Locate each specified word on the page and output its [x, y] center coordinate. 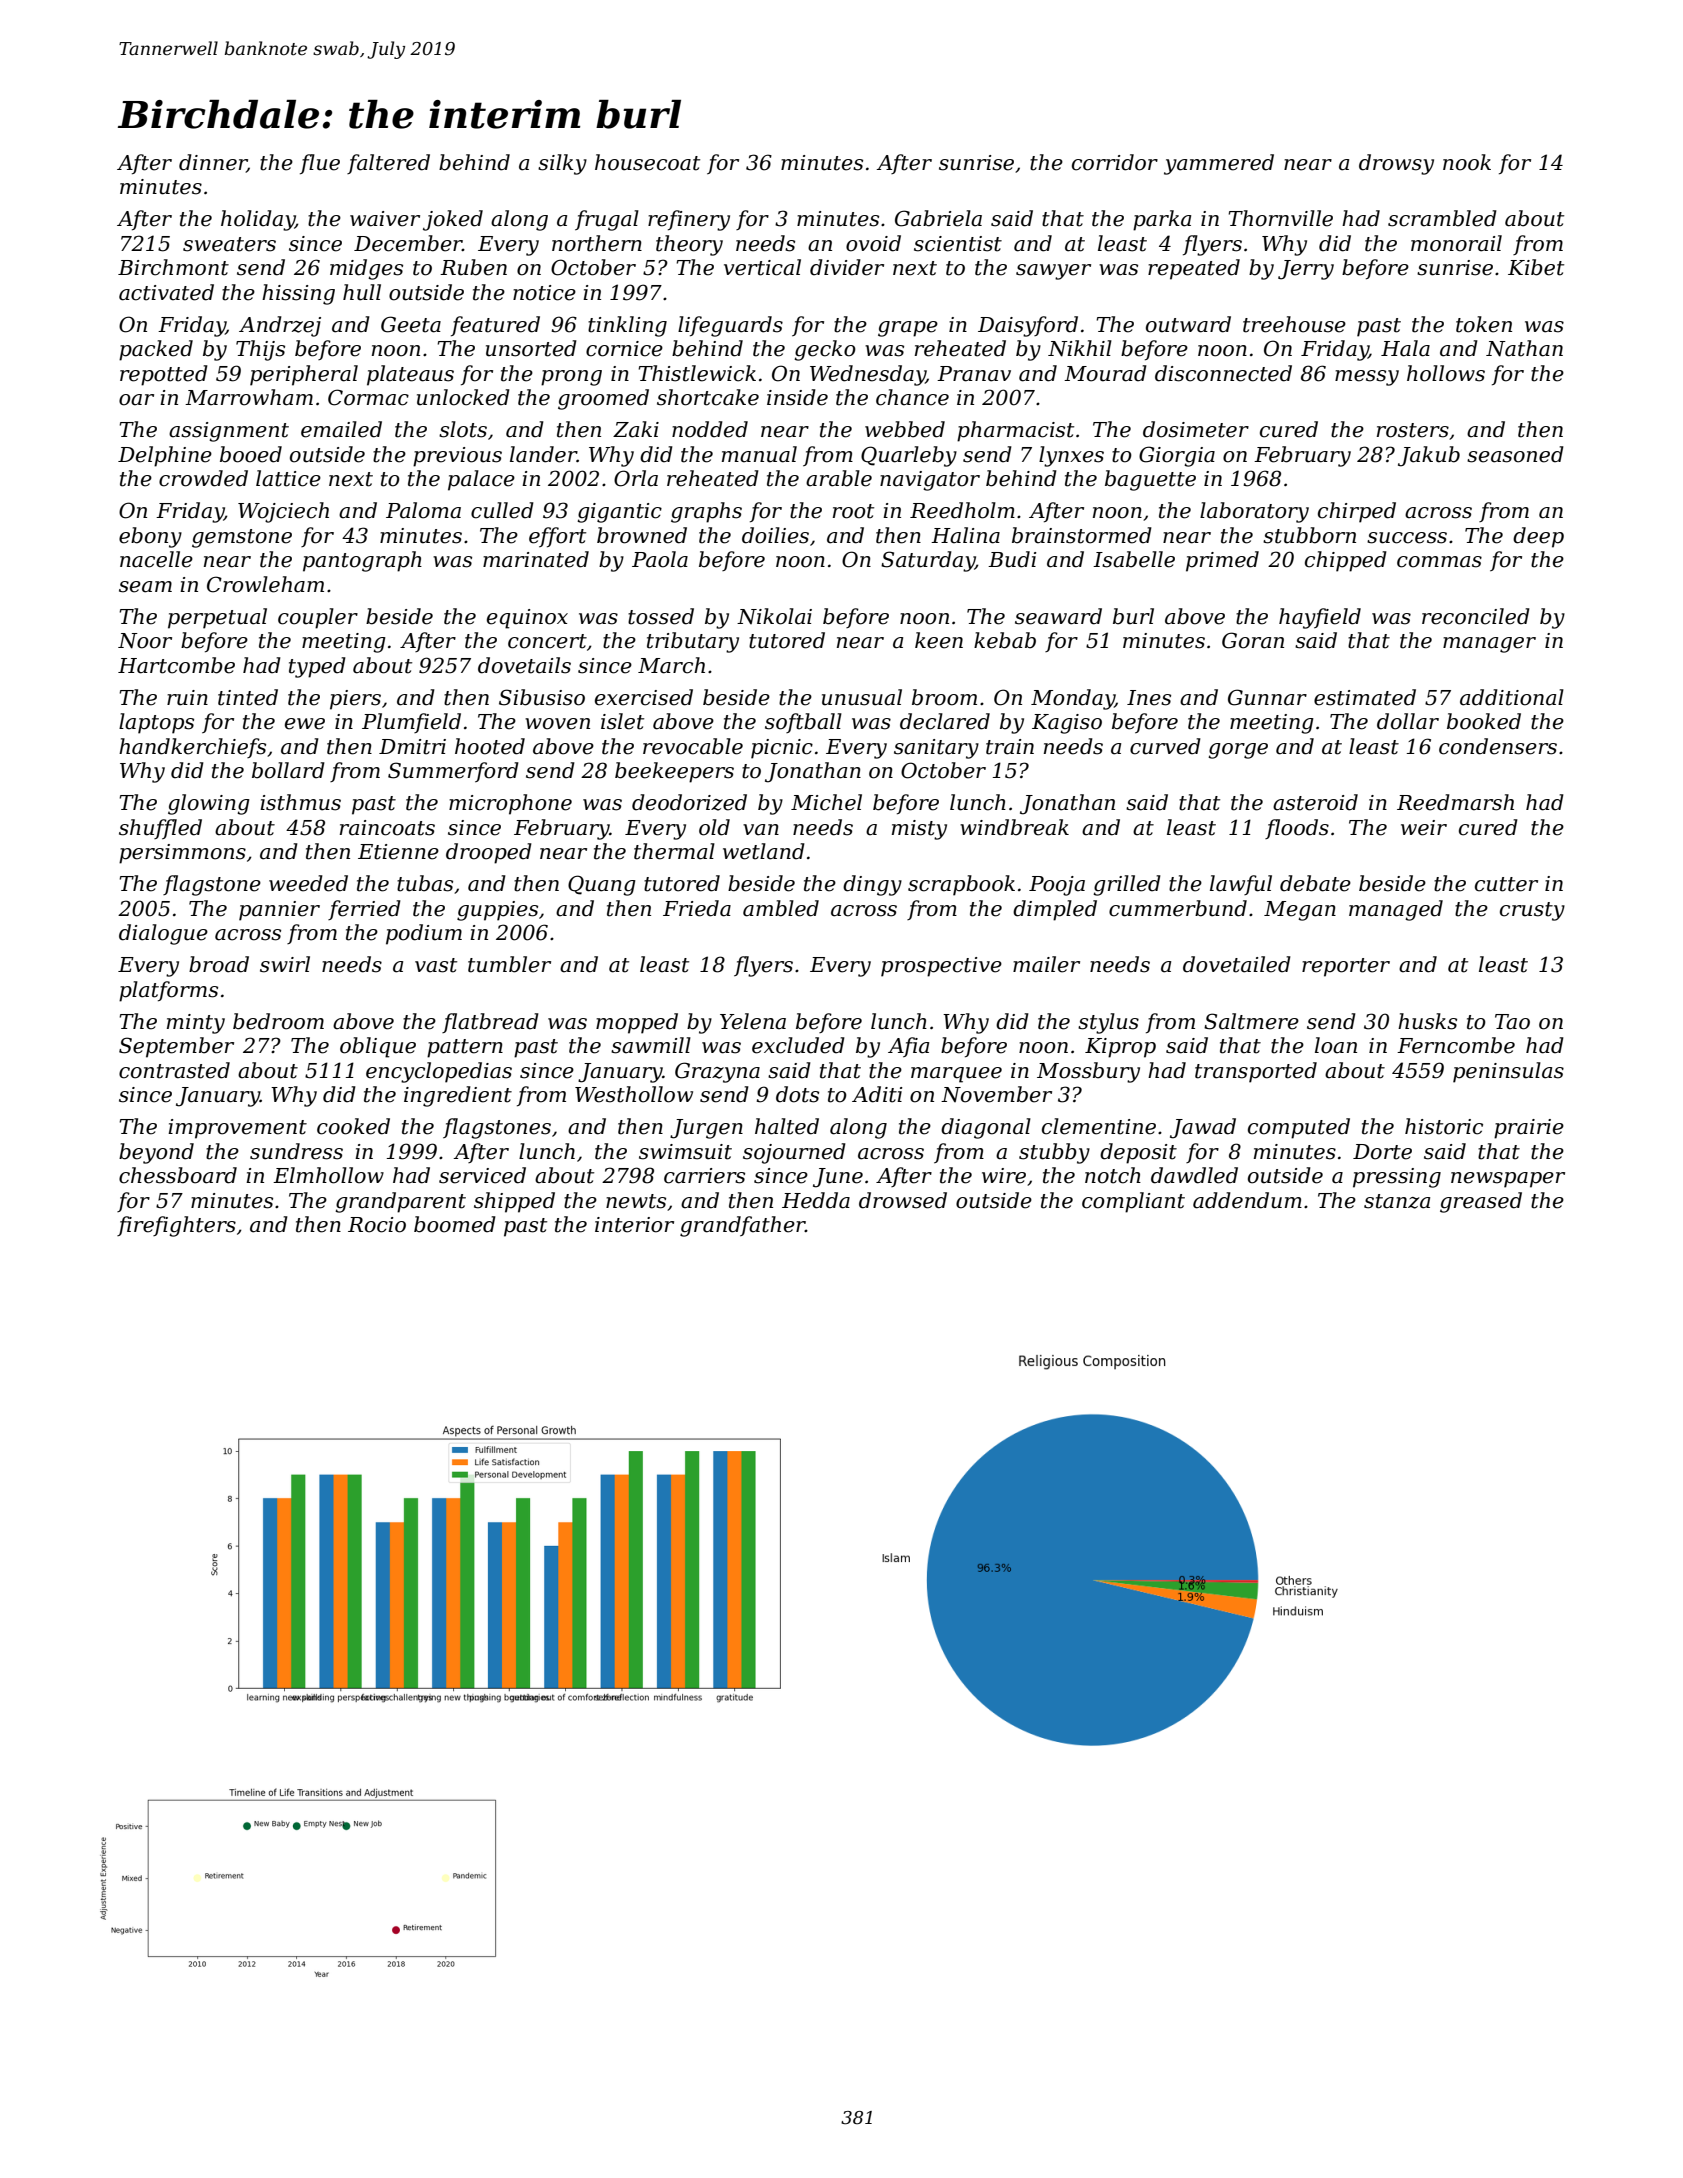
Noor [145, 641]
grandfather [742, 1226]
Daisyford [1028, 326]
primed [1222, 561]
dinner [213, 163]
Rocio [377, 1225]
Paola [660, 559]
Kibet [1536, 267]
